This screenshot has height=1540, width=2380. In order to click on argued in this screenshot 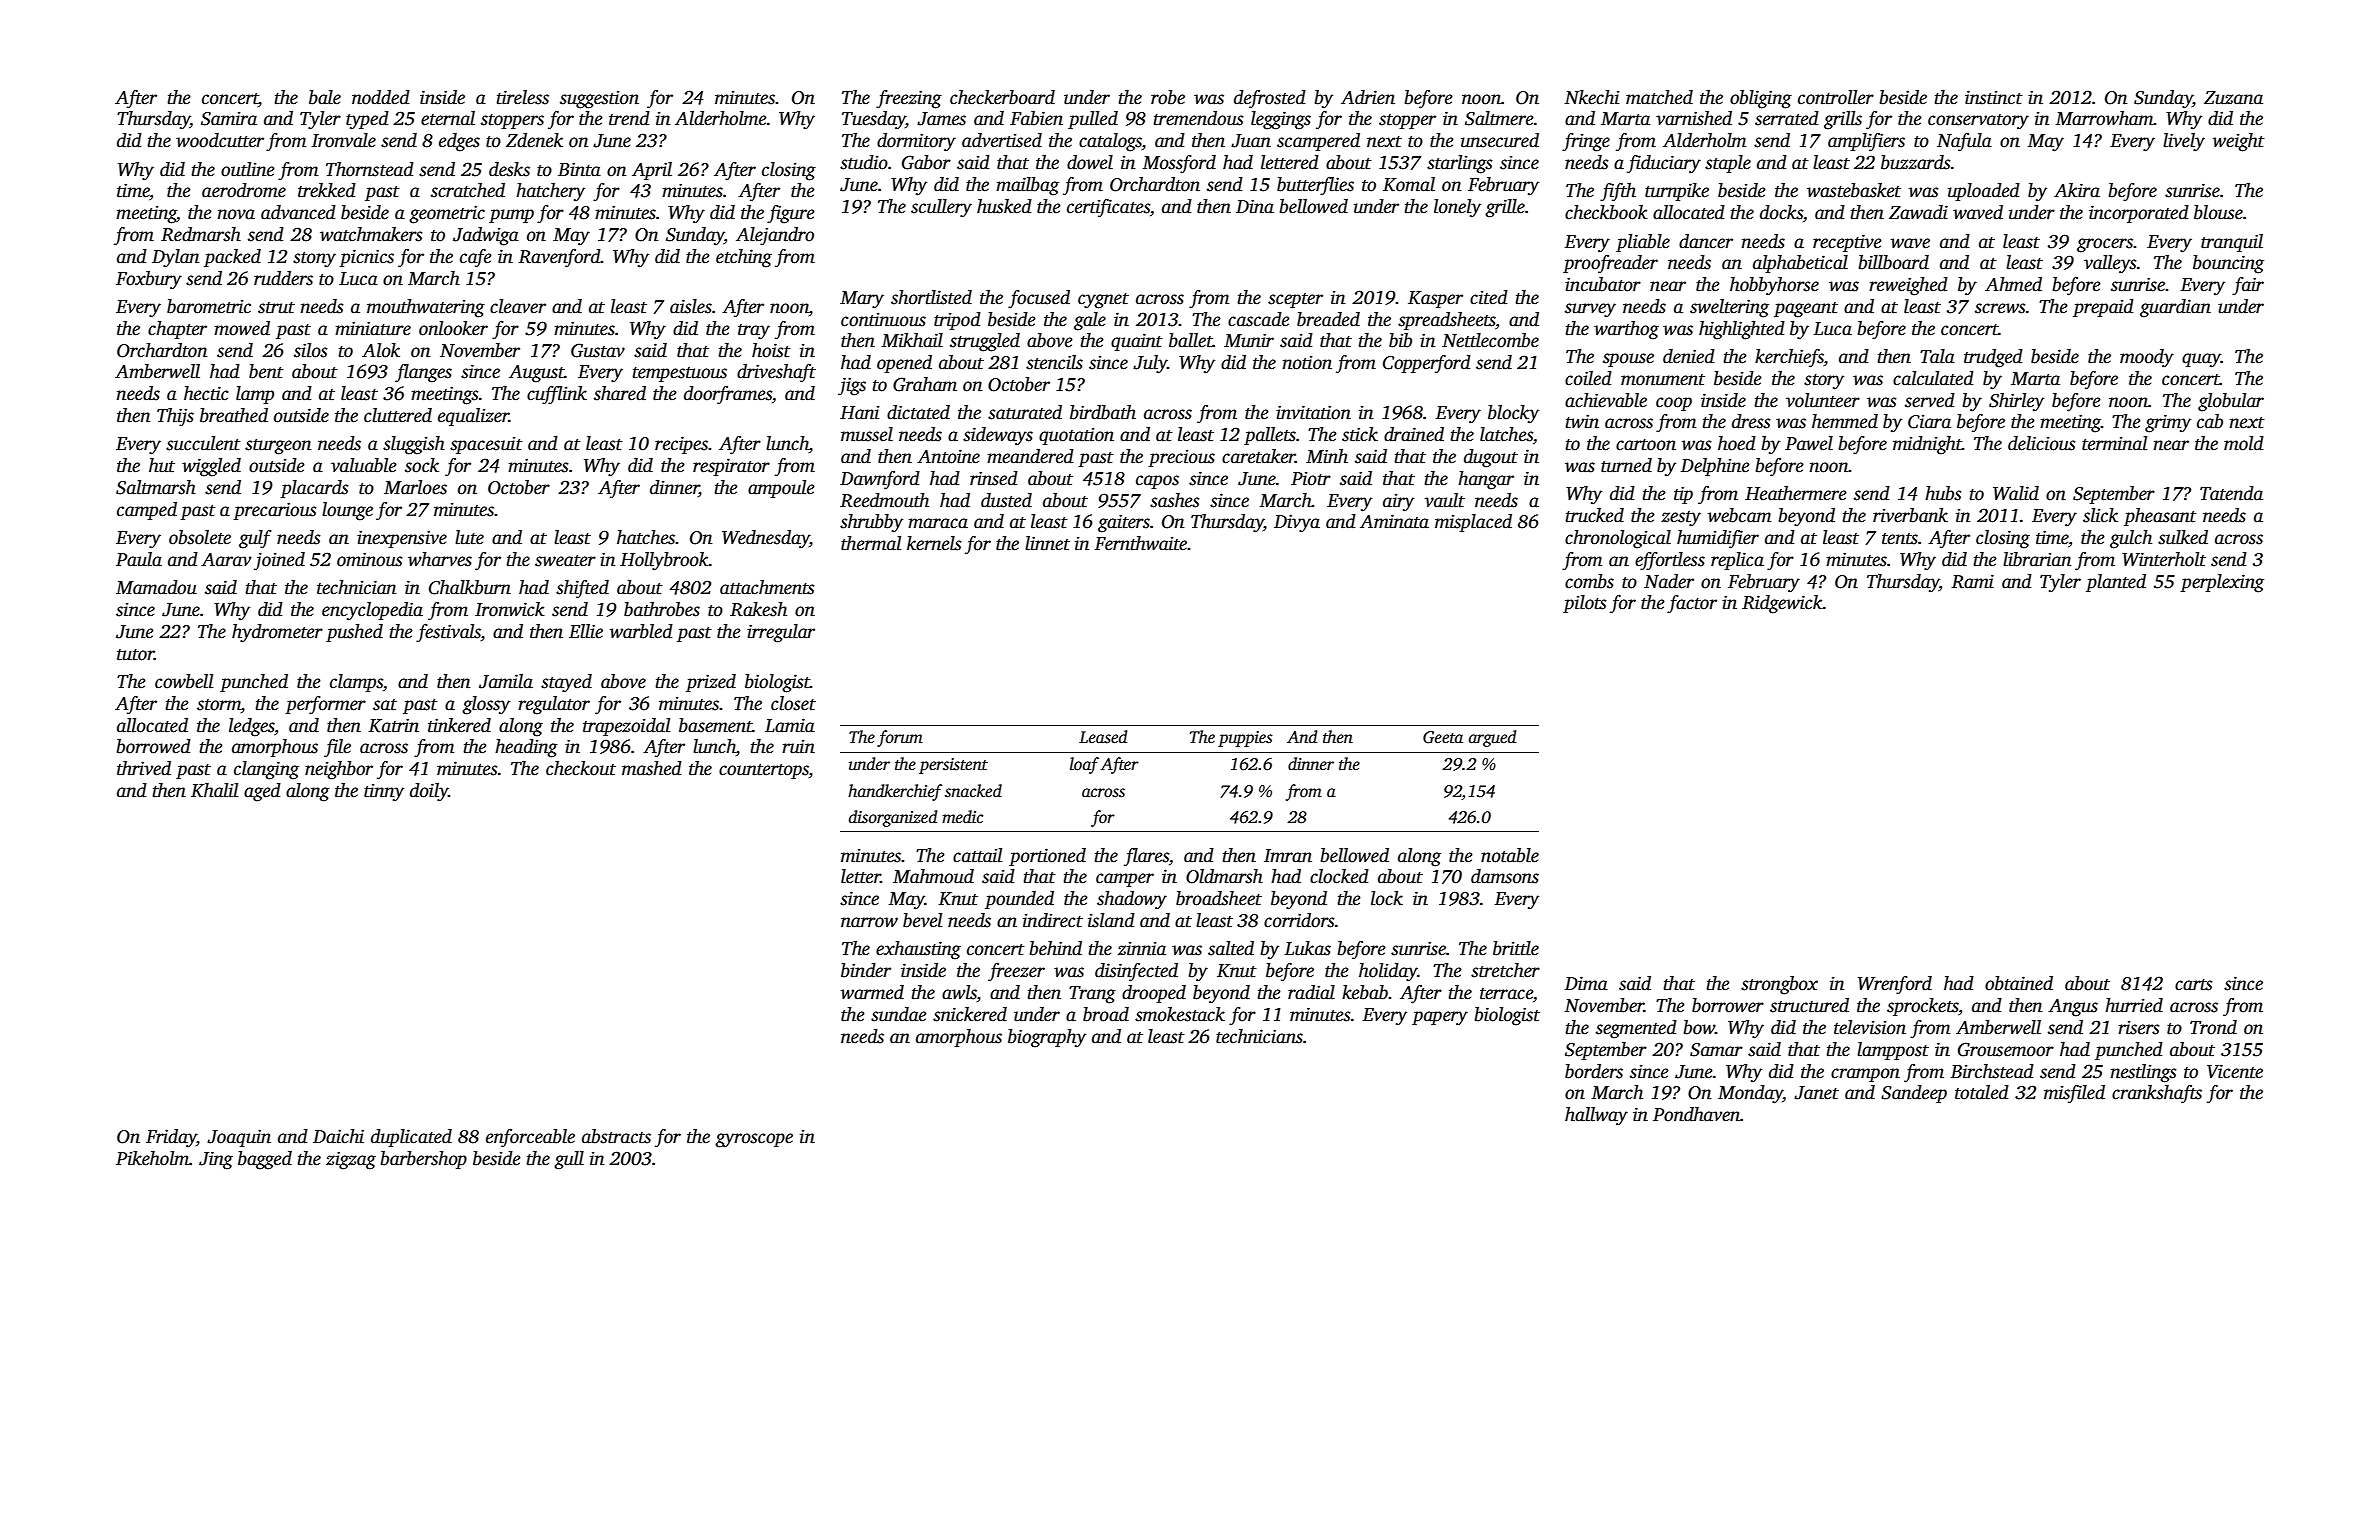, I will do `click(1493, 738)`.
